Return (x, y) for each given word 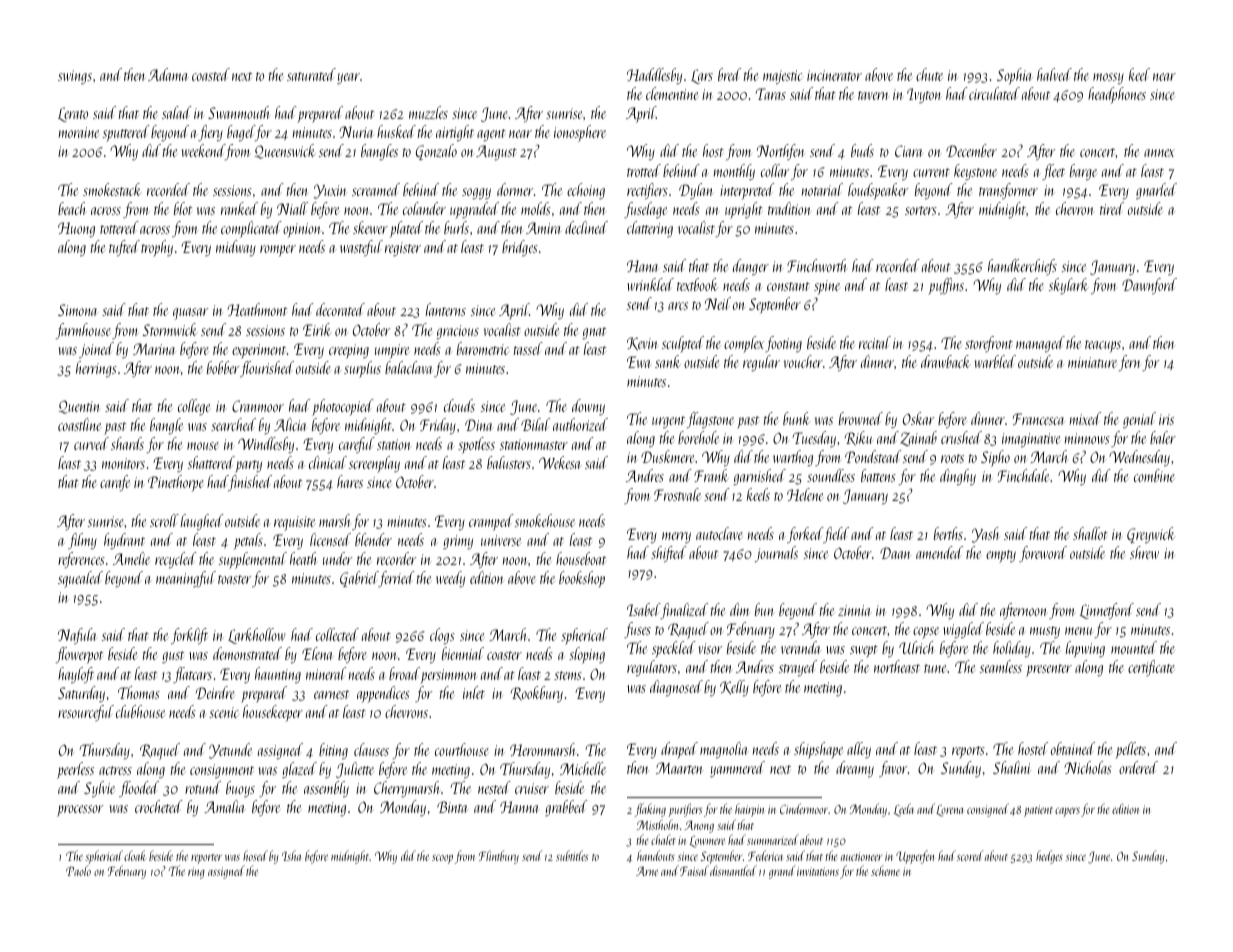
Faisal (694, 870)
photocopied (343, 407)
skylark (1069, 286)
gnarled (1156, 191)
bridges (520, 248)
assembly (326, 789)
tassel (528, 348)
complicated (251, 229)
